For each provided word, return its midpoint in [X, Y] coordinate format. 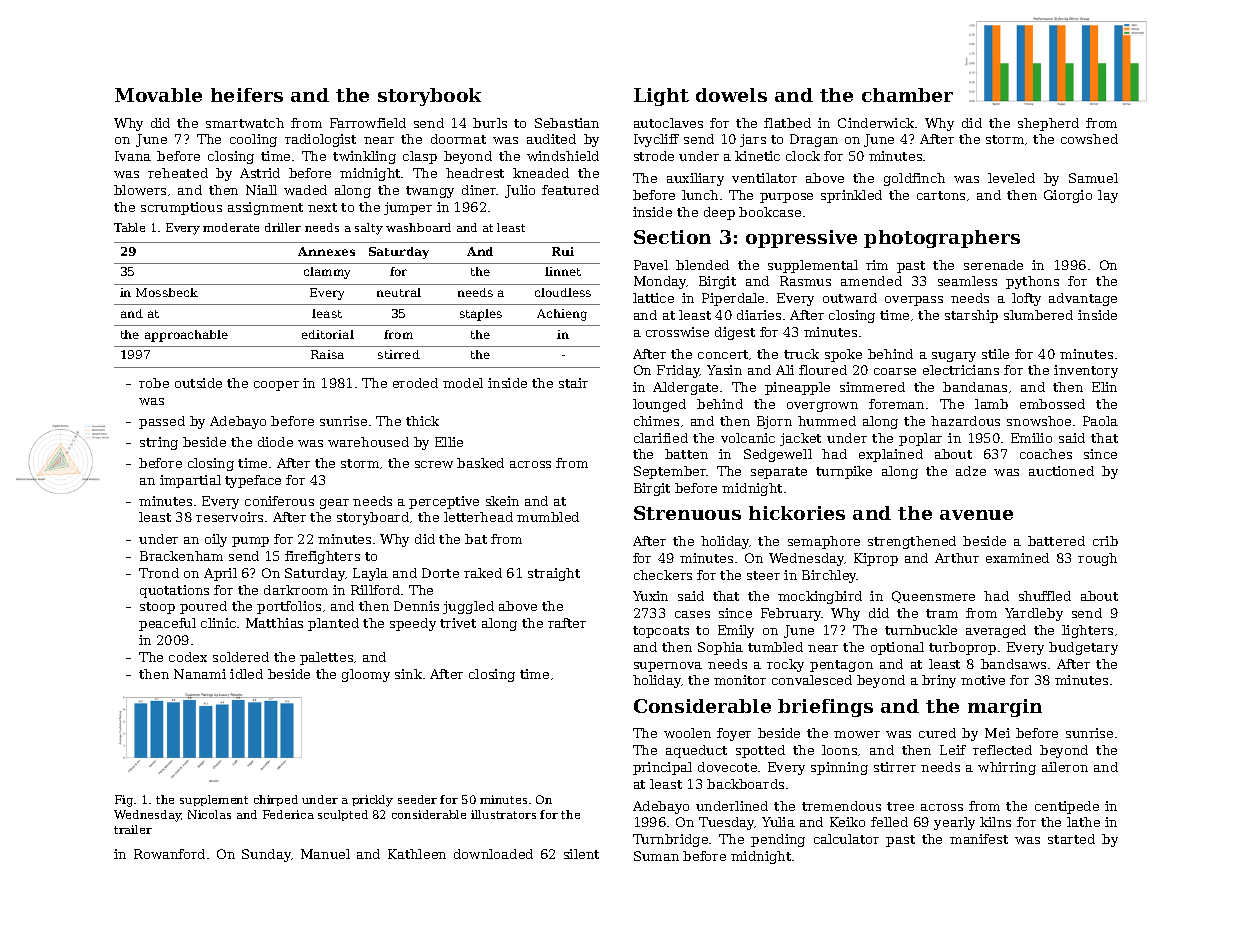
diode [275, 442]
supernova [668, 667]
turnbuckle [921, 630]
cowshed [1089, 139]
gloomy [366, 675]
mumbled [548, 517]
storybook [429, 97]
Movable [158, 95]
